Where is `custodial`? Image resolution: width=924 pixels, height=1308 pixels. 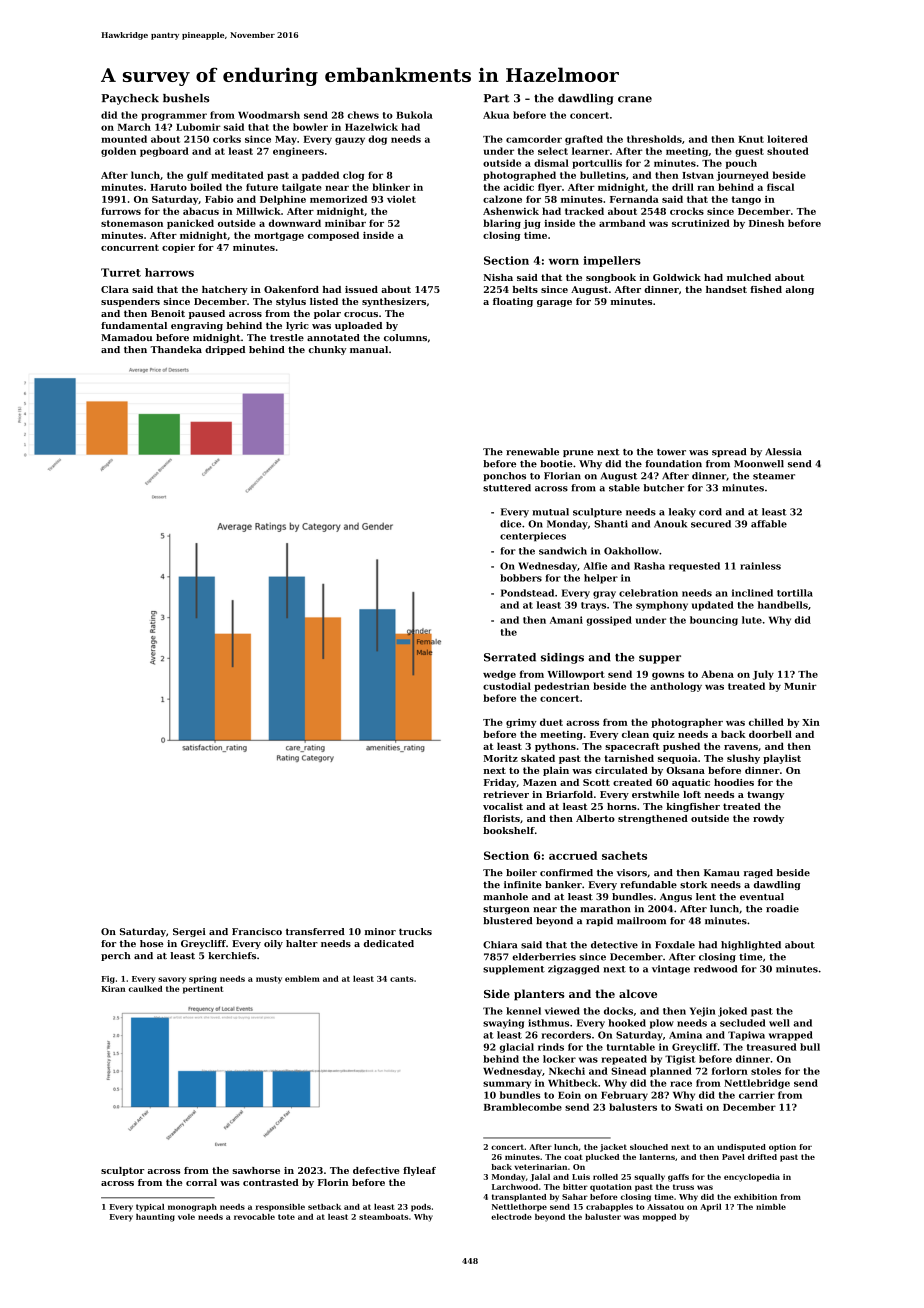
custodial is located at coordinates (507, 686).
